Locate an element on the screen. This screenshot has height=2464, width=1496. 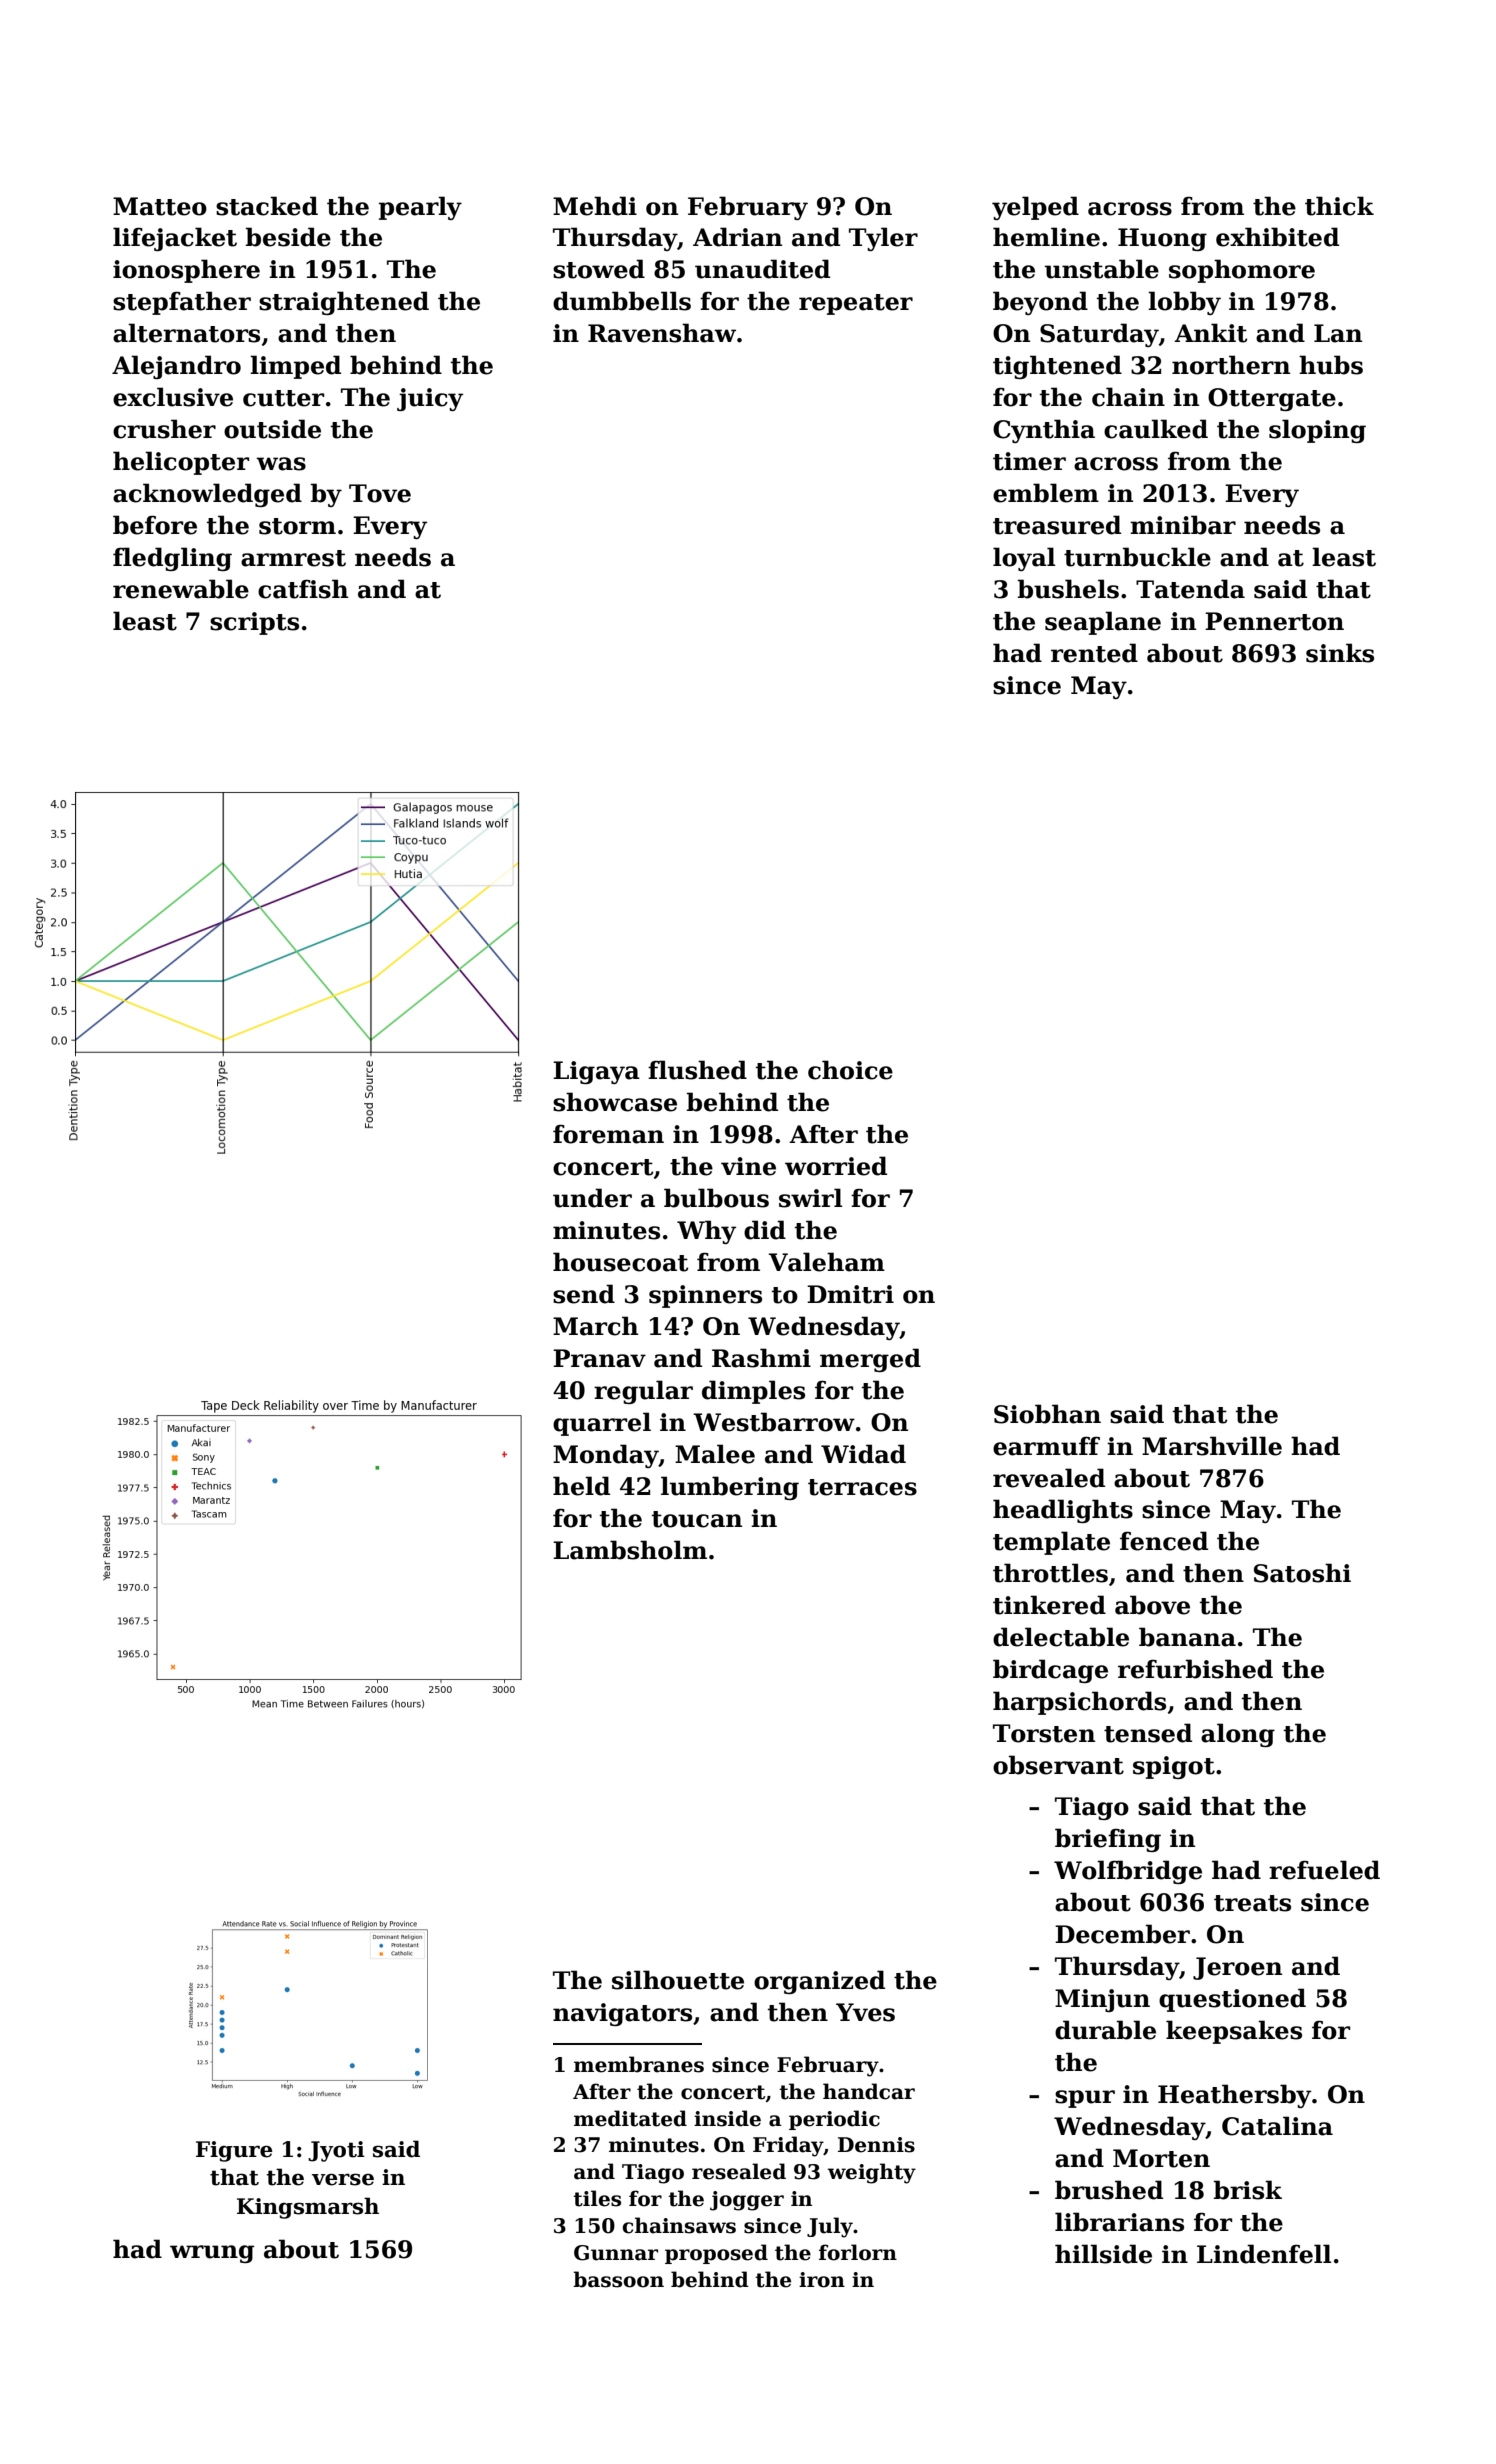
Yves is located at coordinates (865, 2012).
